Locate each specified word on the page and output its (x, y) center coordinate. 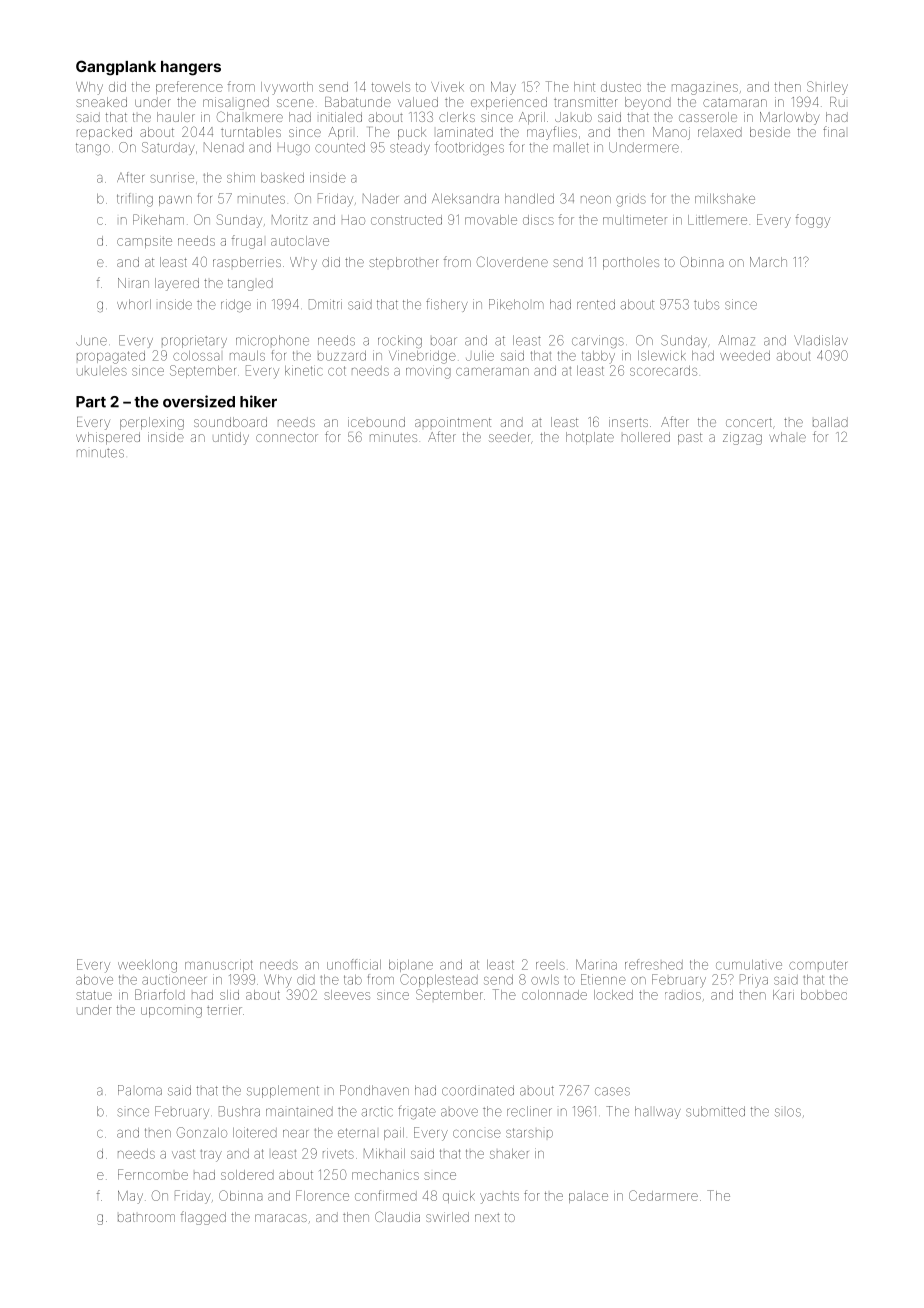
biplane (411, 965)
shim (241, 177)
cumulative (749, 965)
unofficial (354, 964)
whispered (108, 438)
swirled (447, 1217)
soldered (247, 1175)
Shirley (827, 88)
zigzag (742, 438)
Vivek (447, 87)
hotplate (590, 438)
